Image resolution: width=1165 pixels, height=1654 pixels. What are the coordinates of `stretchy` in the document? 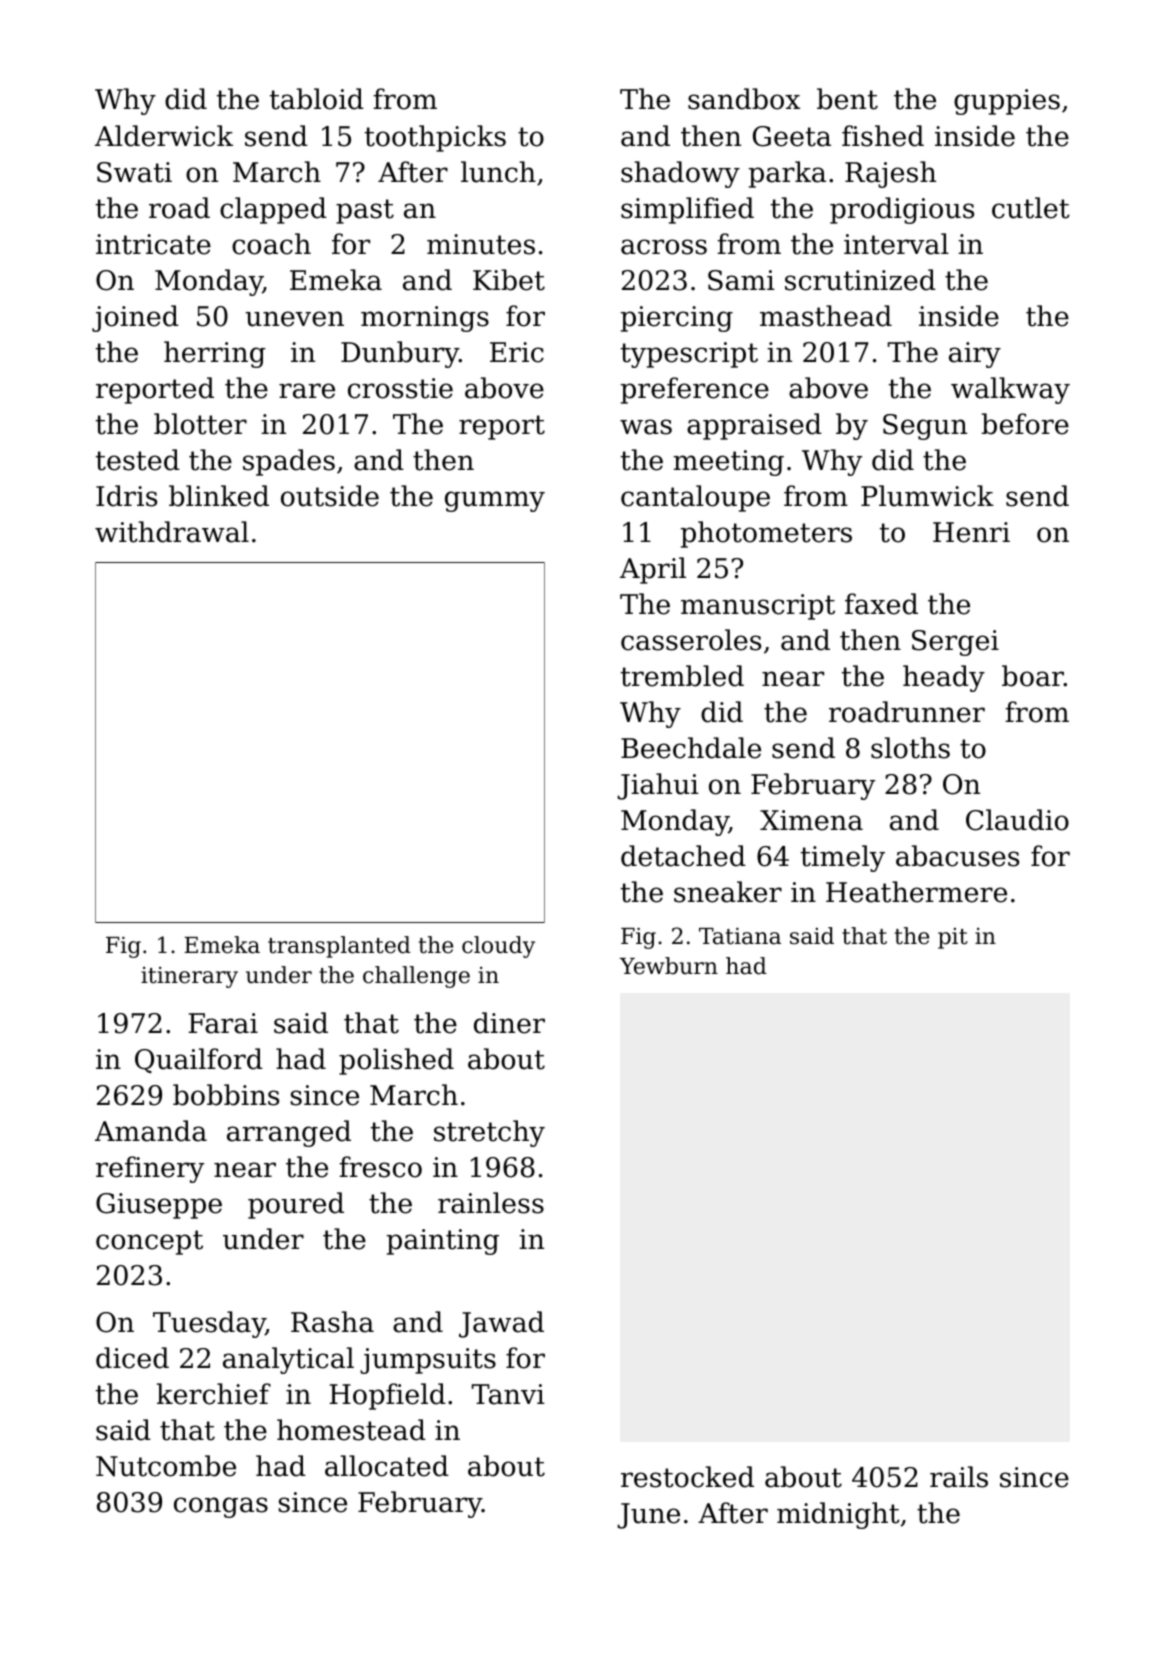 It's located at (489, 1133).
